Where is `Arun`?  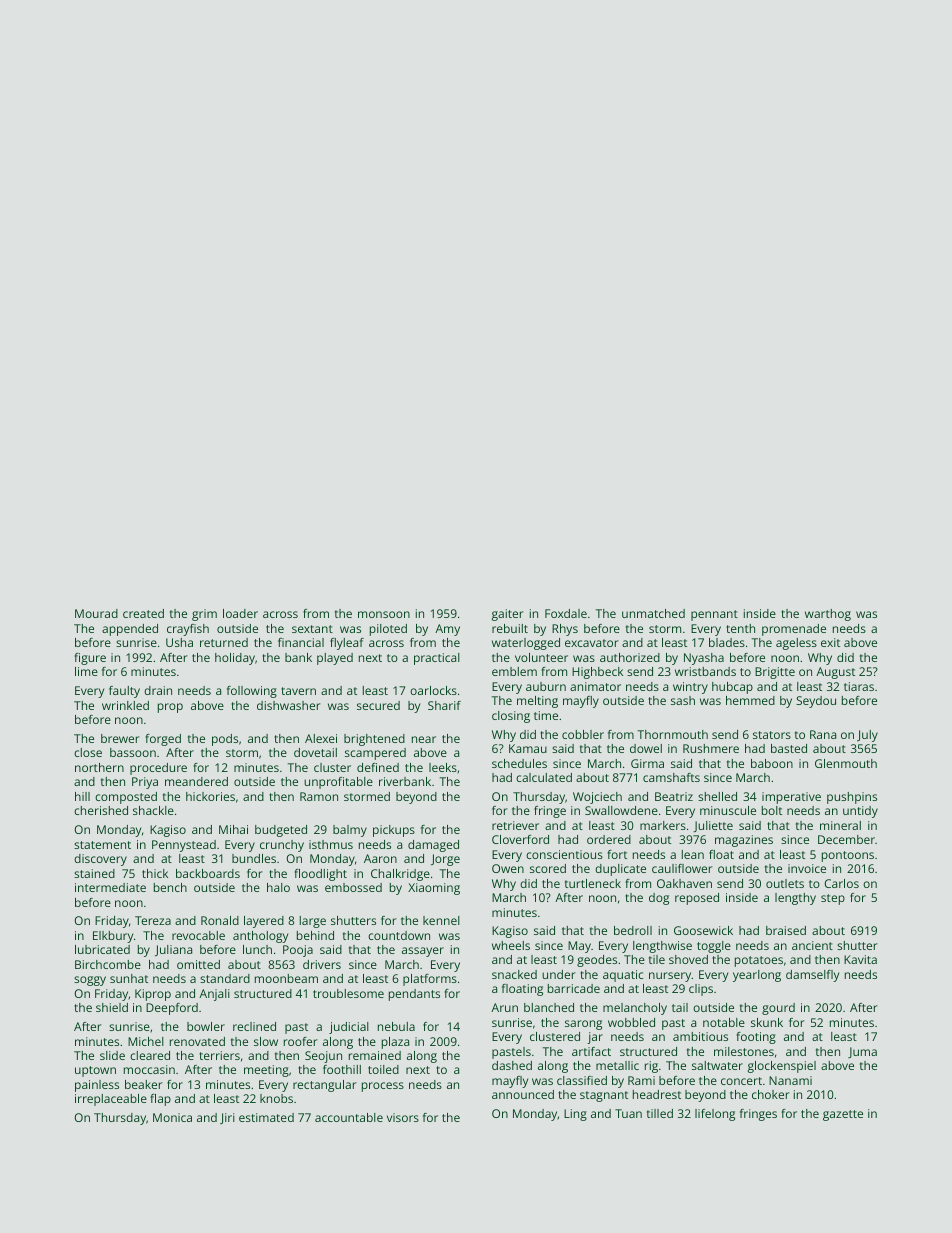
Arun is located at coordinates (504, 1007).
